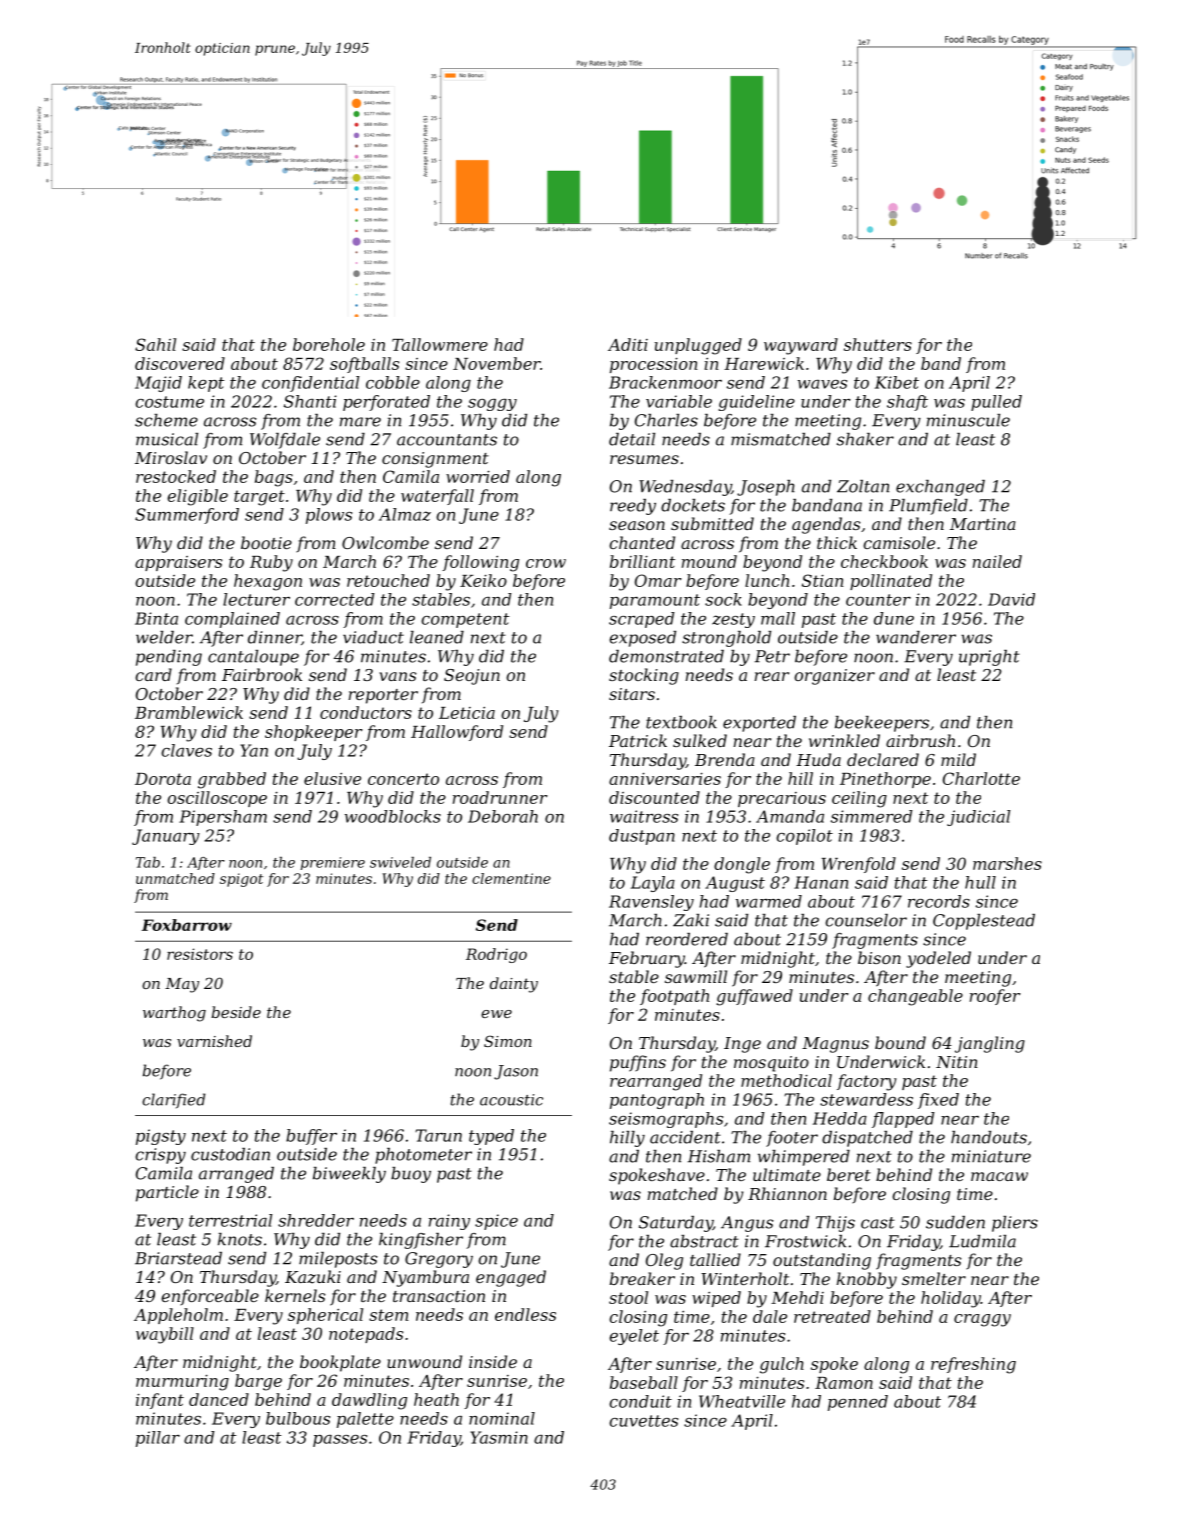 The height and width of the page is (1529, 1181). Describe the element at coordinates (742, 865) in the page. I see `dongle` at that location.
